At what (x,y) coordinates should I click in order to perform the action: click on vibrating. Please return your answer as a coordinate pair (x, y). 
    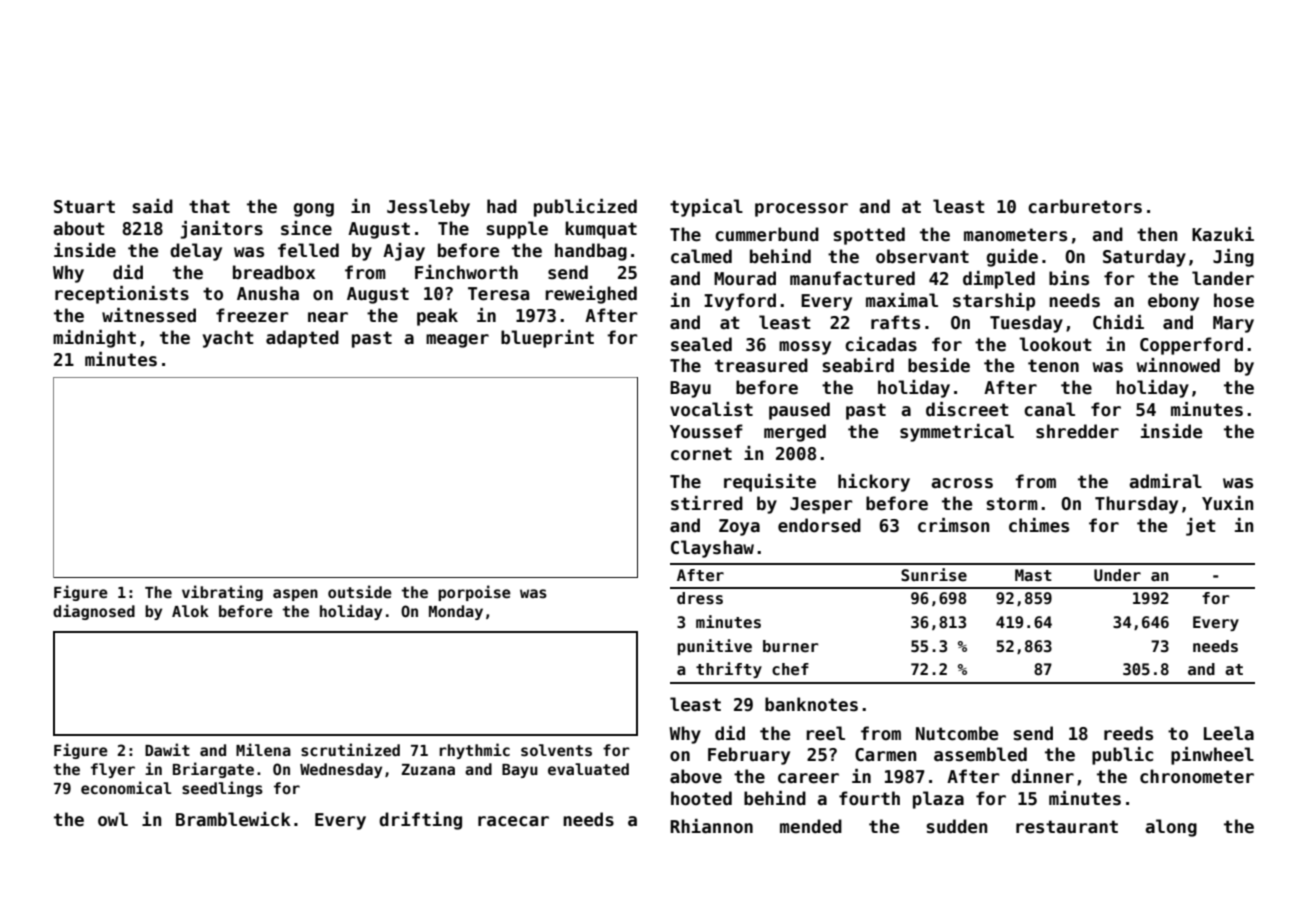
    Looking at the image, I should click on (222, 593).
